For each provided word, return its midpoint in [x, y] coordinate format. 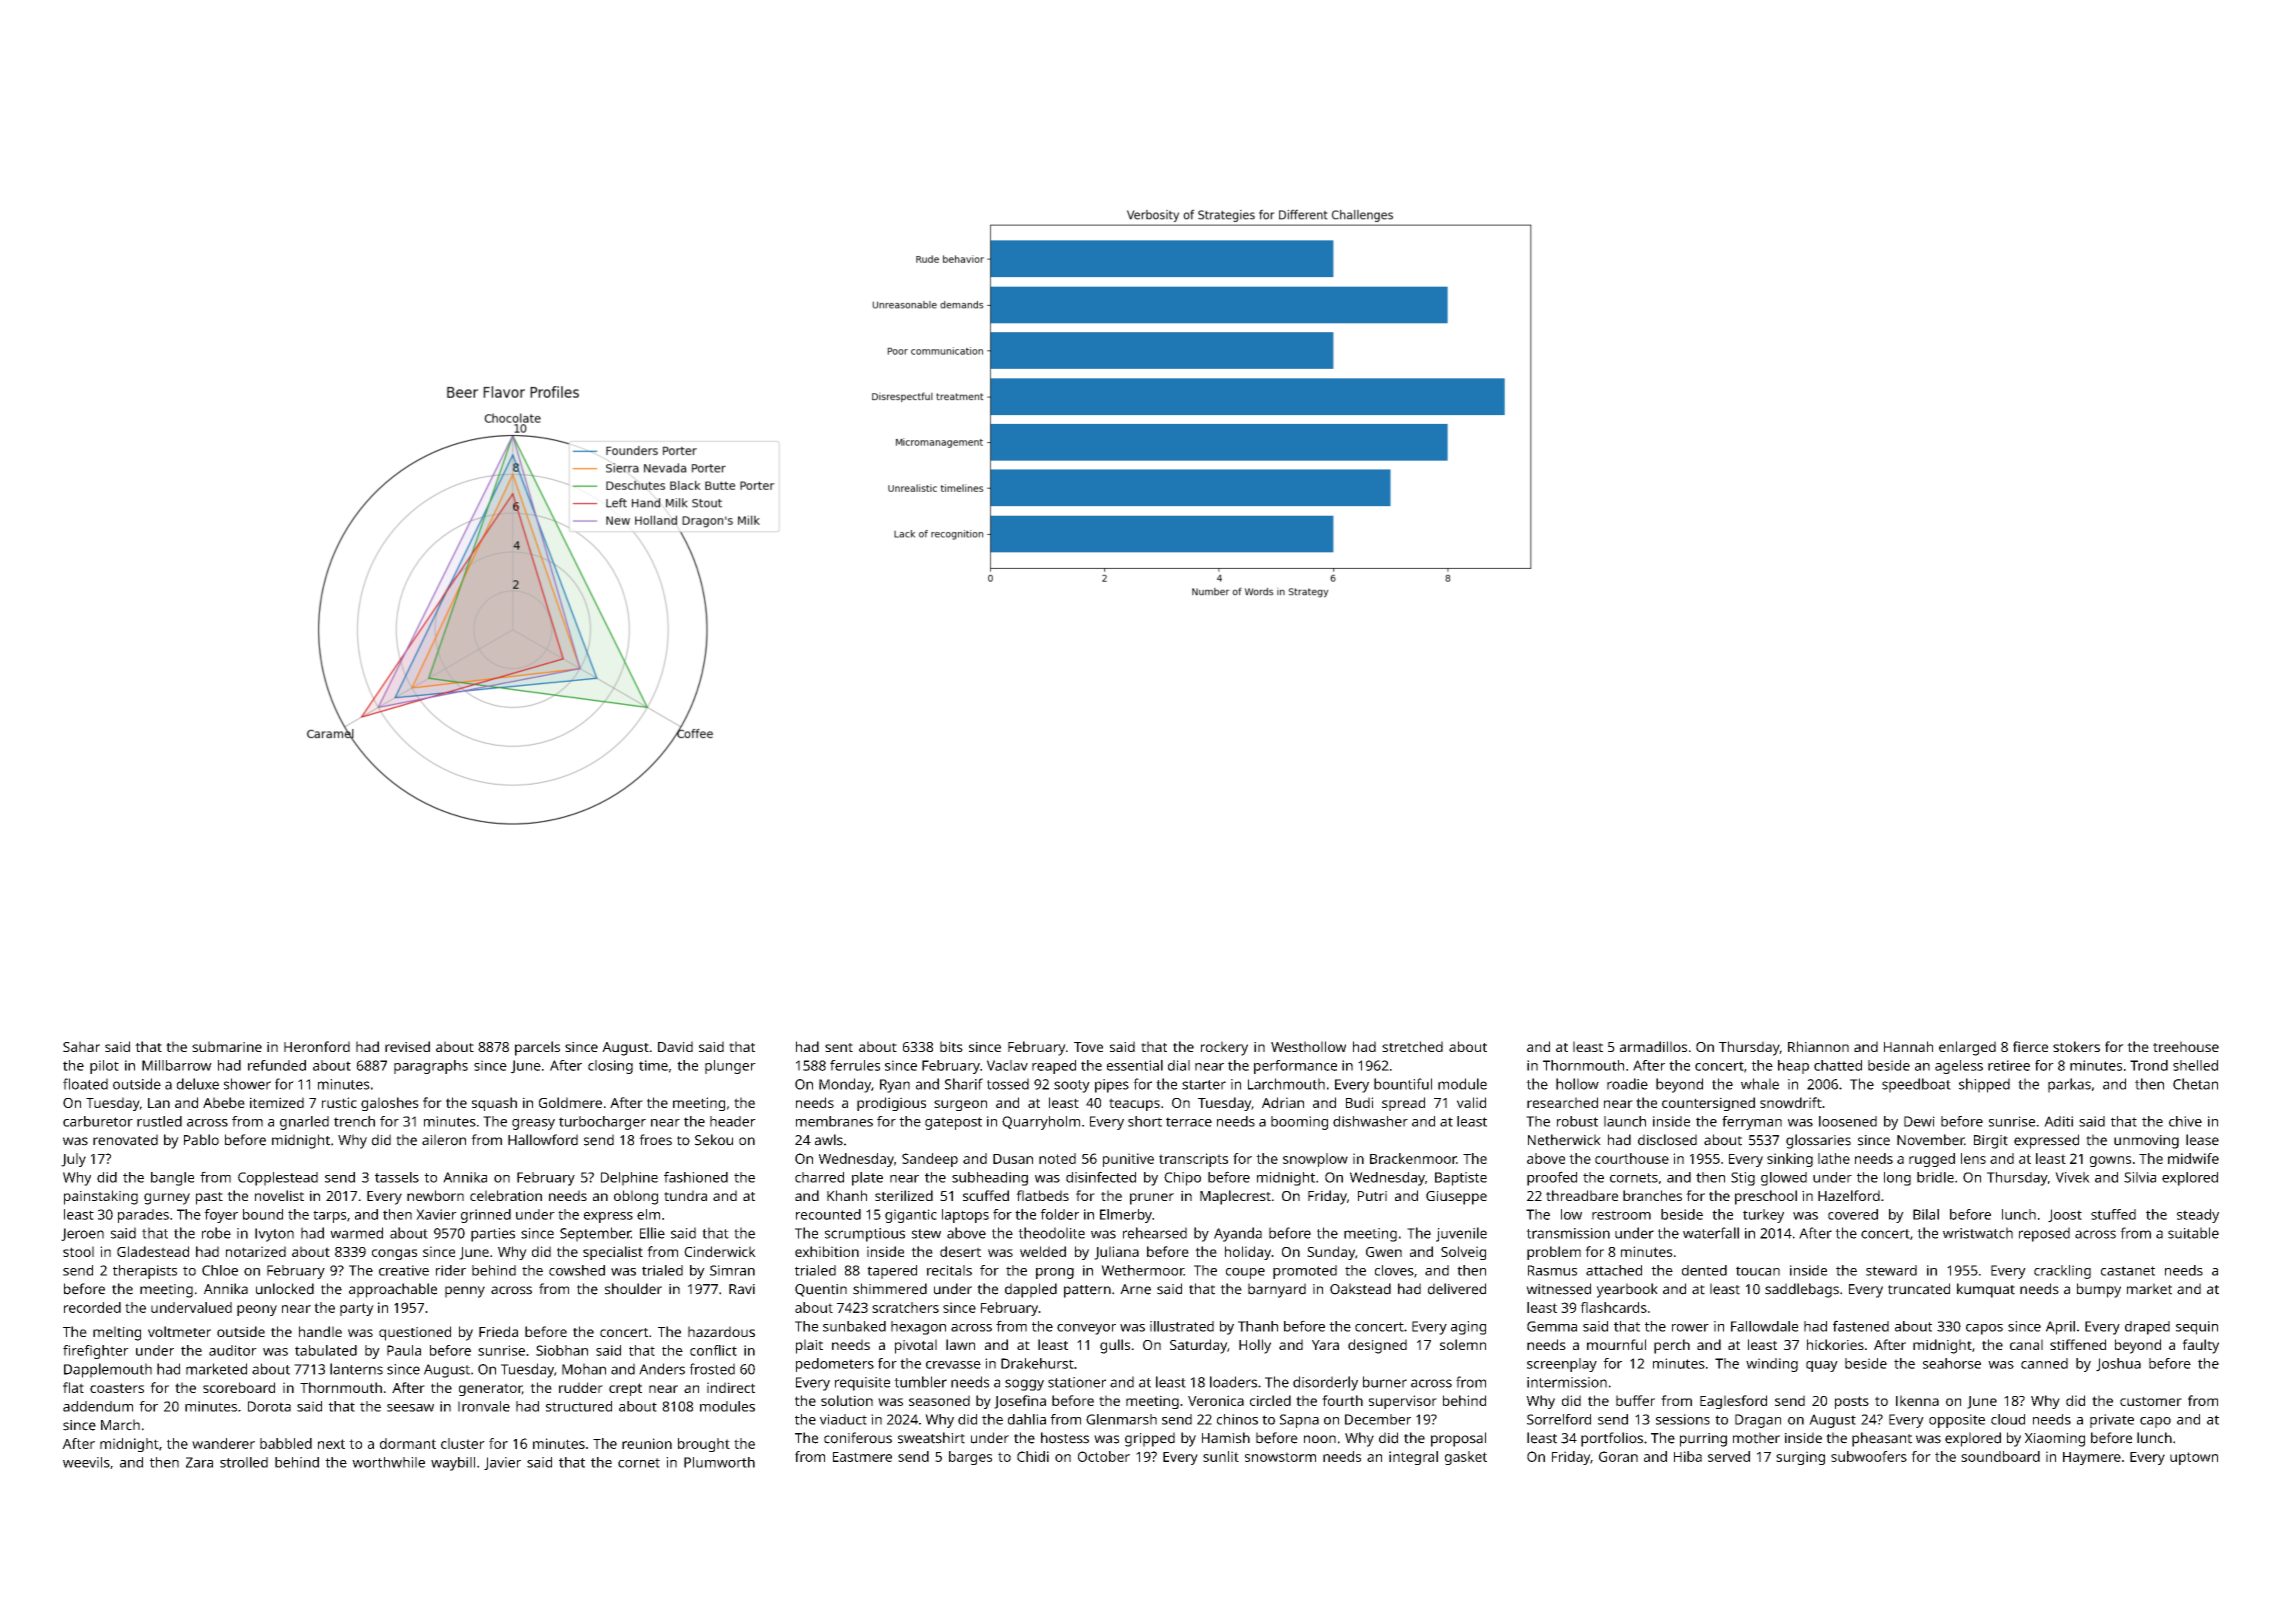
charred [819, 1177]
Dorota [269, 1406]
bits [951, 1046]
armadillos [1653, 1046]
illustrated [1182, 1326]
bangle [172, 1179]
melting [117, 1333]
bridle [1935, 1177]
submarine [227, 1046]
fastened [1861, 1326]
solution [847, 1400]
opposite [1957, 1421]
